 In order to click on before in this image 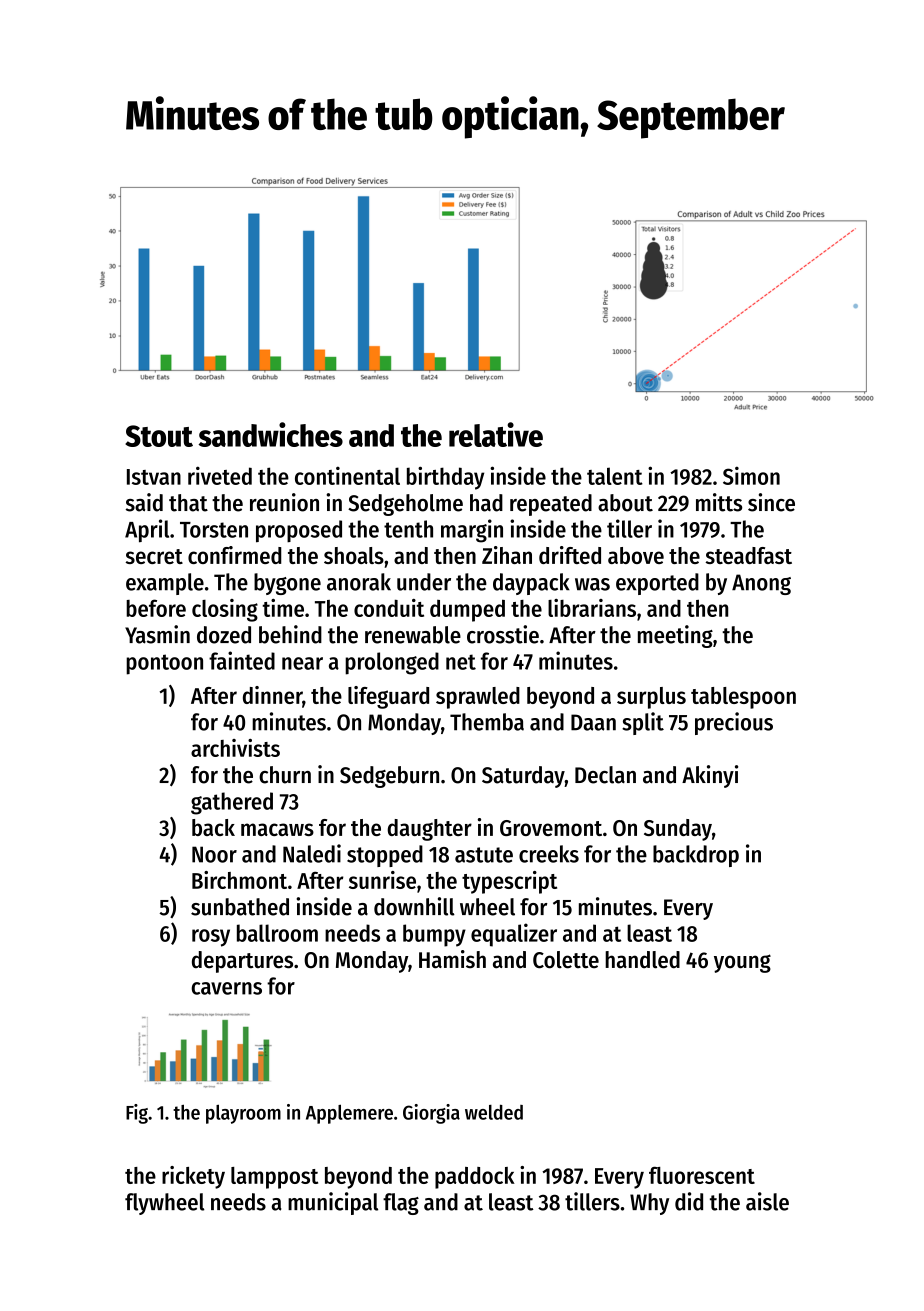, I will do `click(156, 608)`.
